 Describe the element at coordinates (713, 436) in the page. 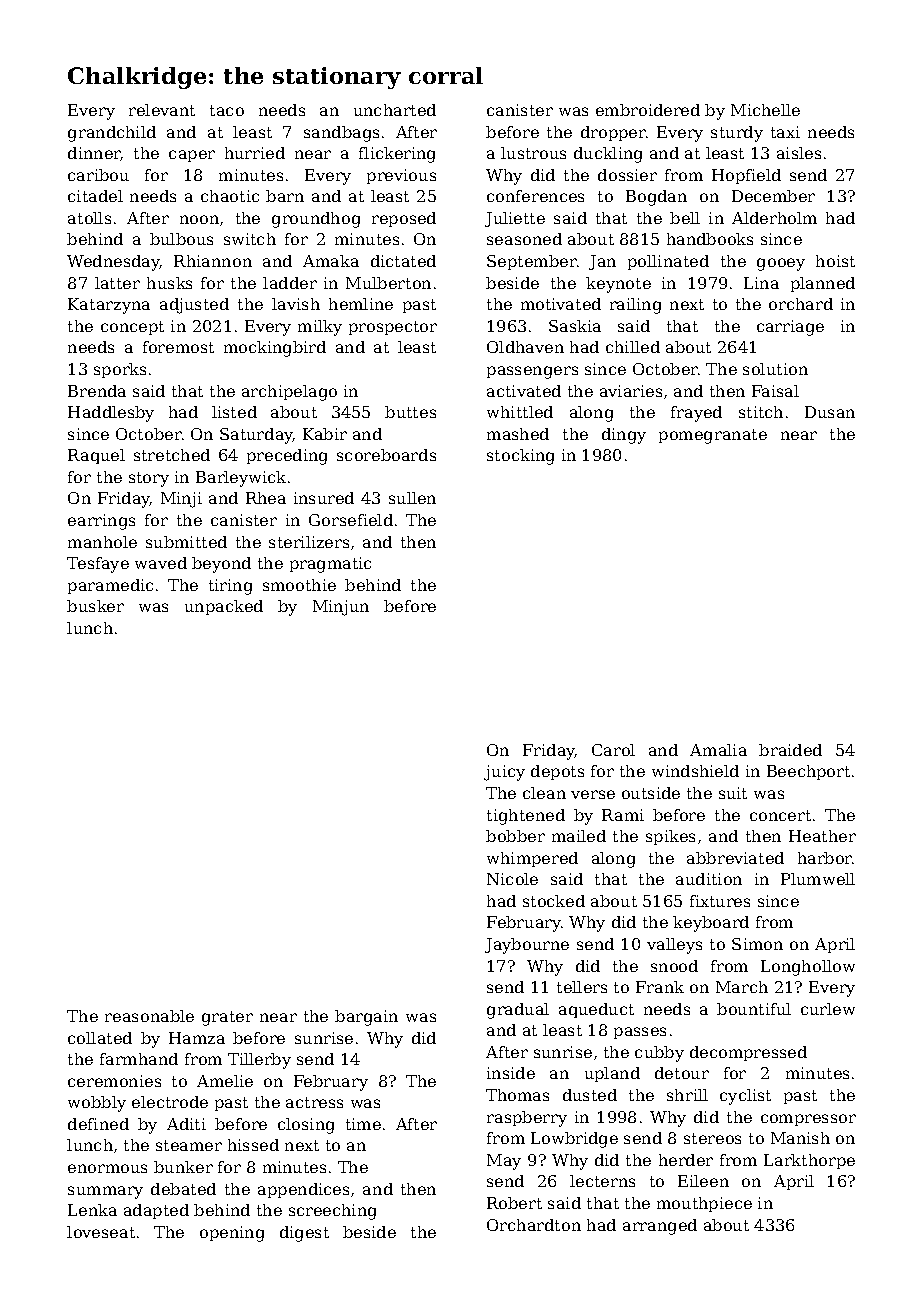

I see `pomegranate` at that location.
